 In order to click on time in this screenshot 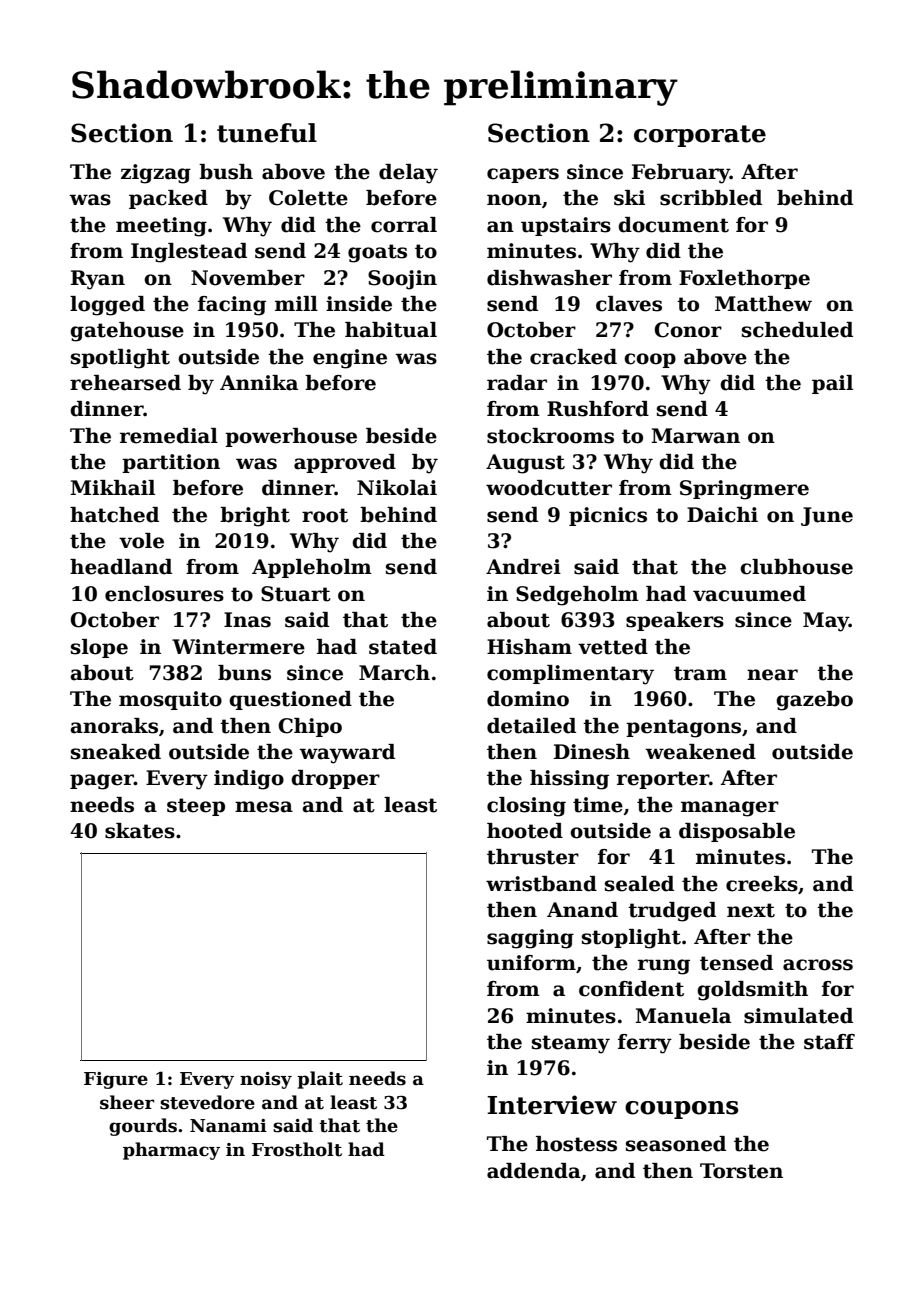, I will do `click(598, 805)`.
